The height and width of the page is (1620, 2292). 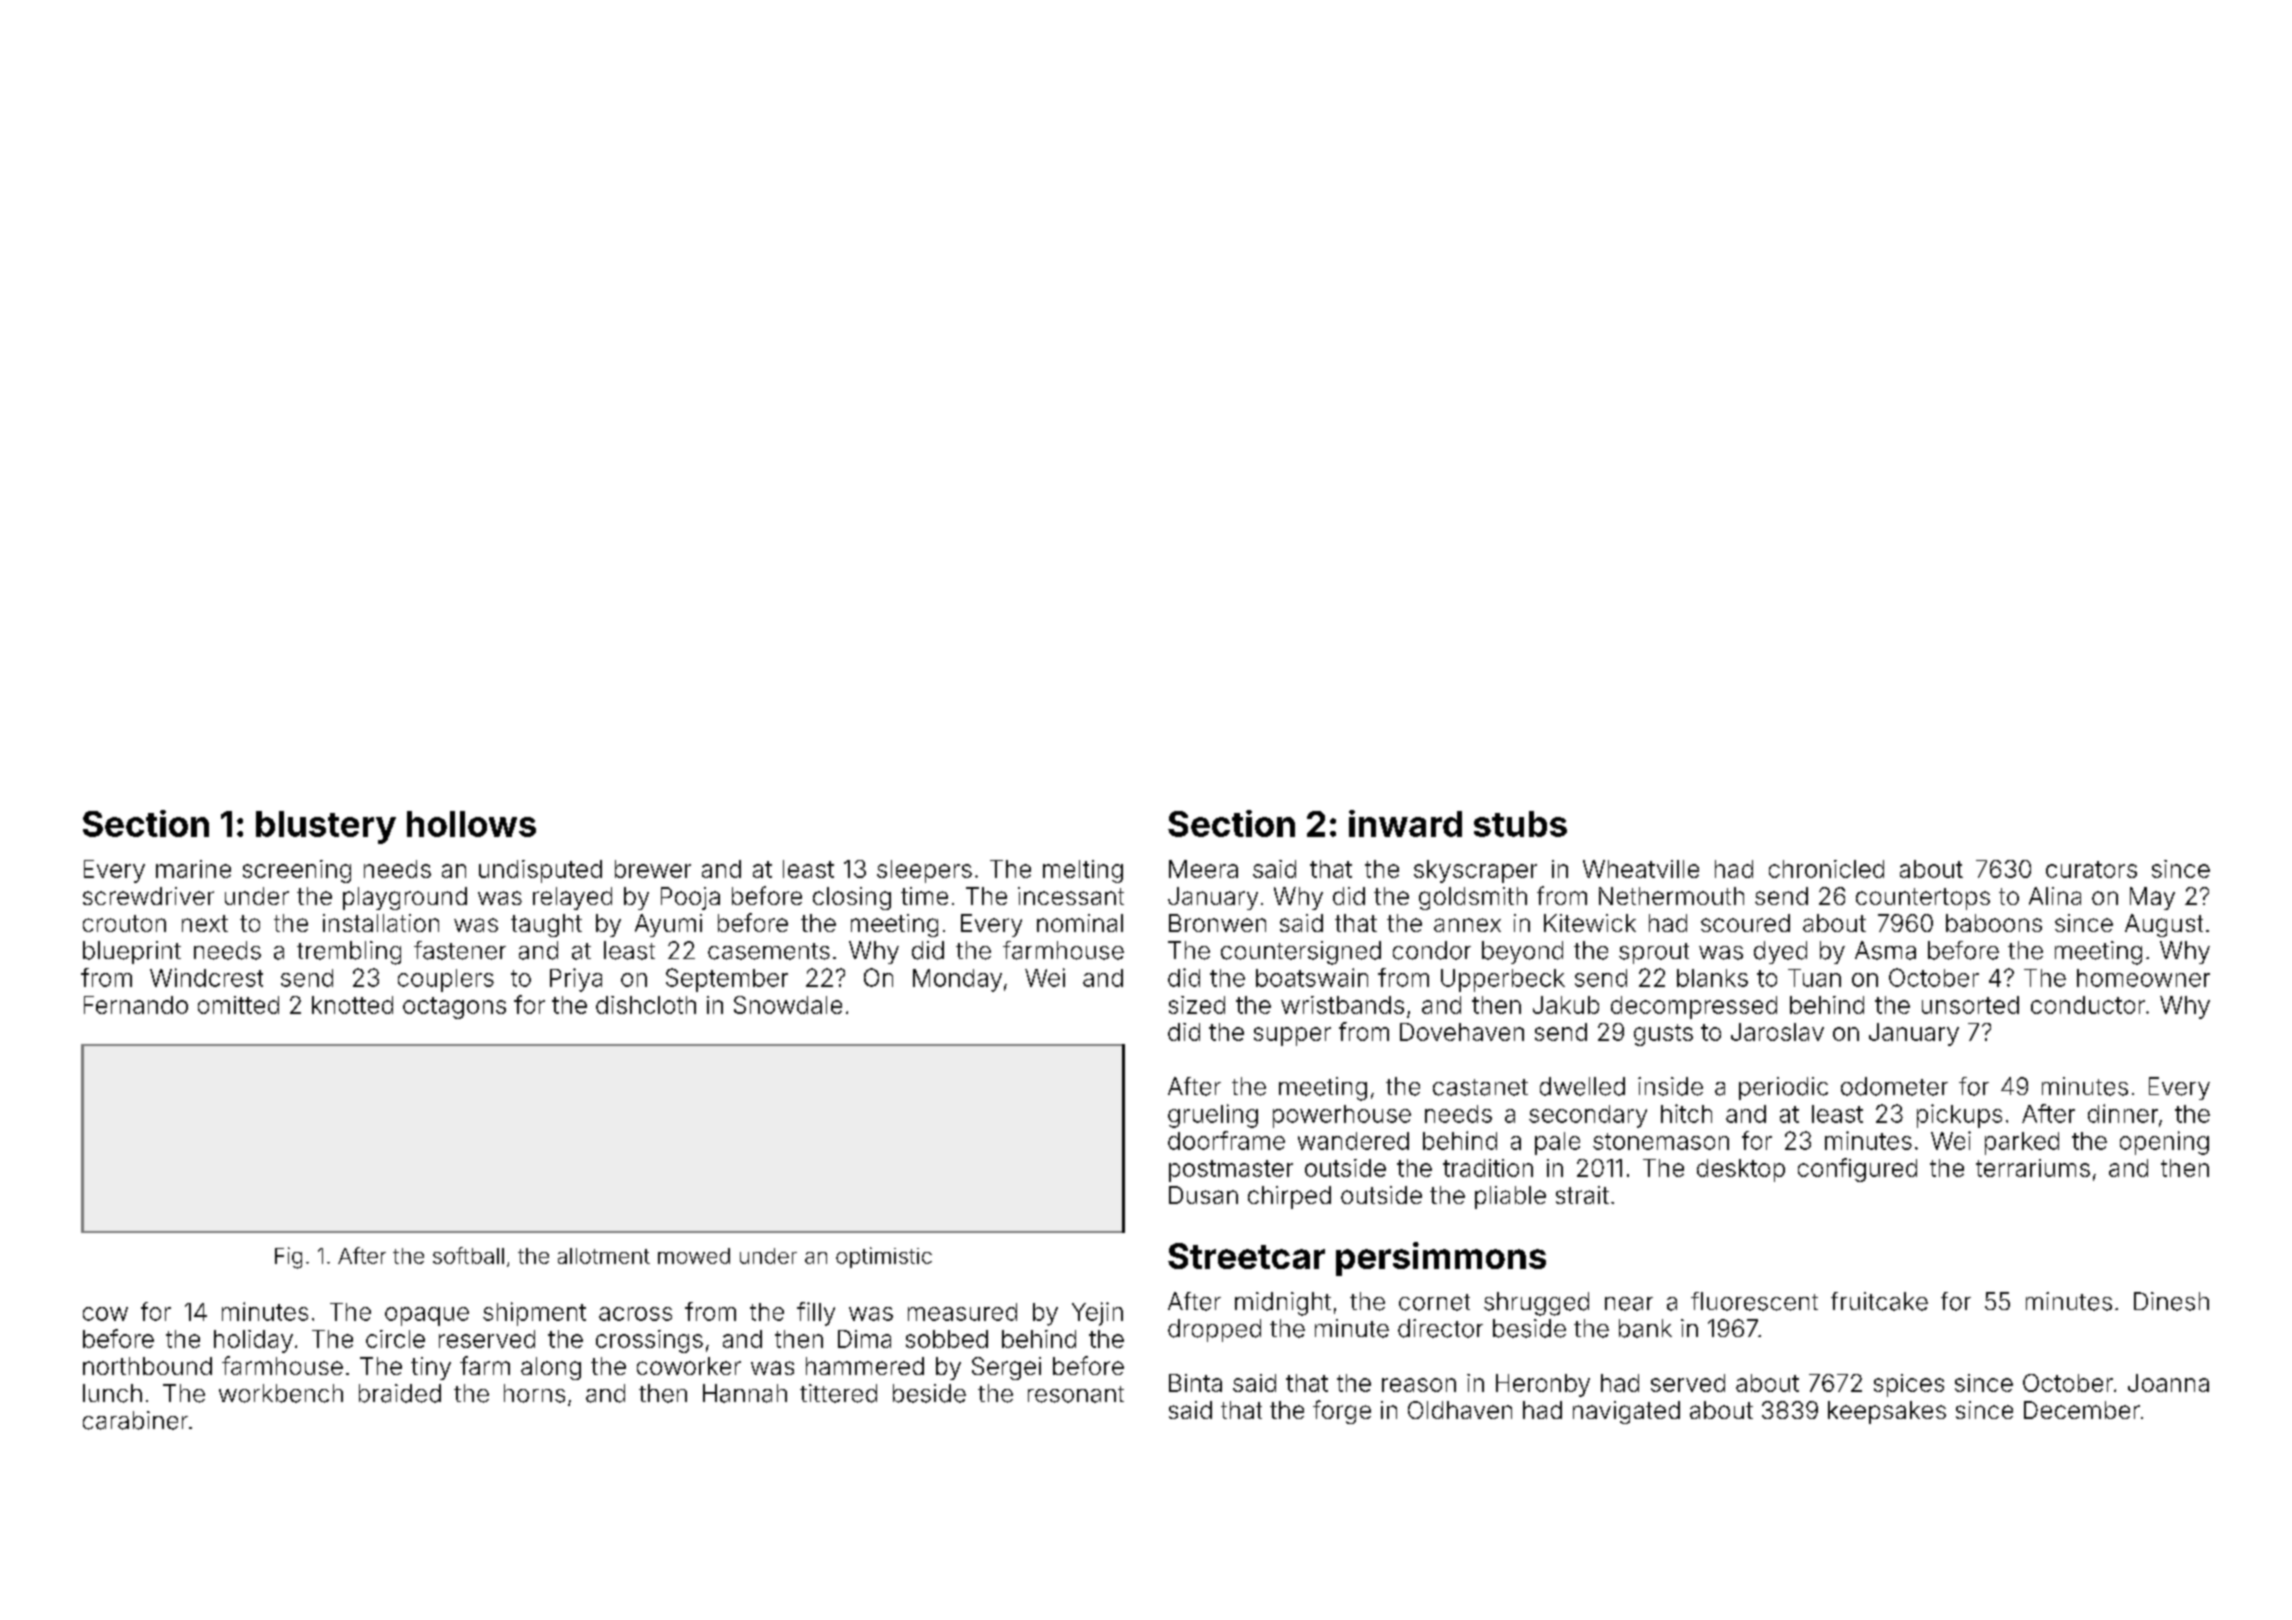 I want to click on fluorescent, so click(x=1754, y=1301).
